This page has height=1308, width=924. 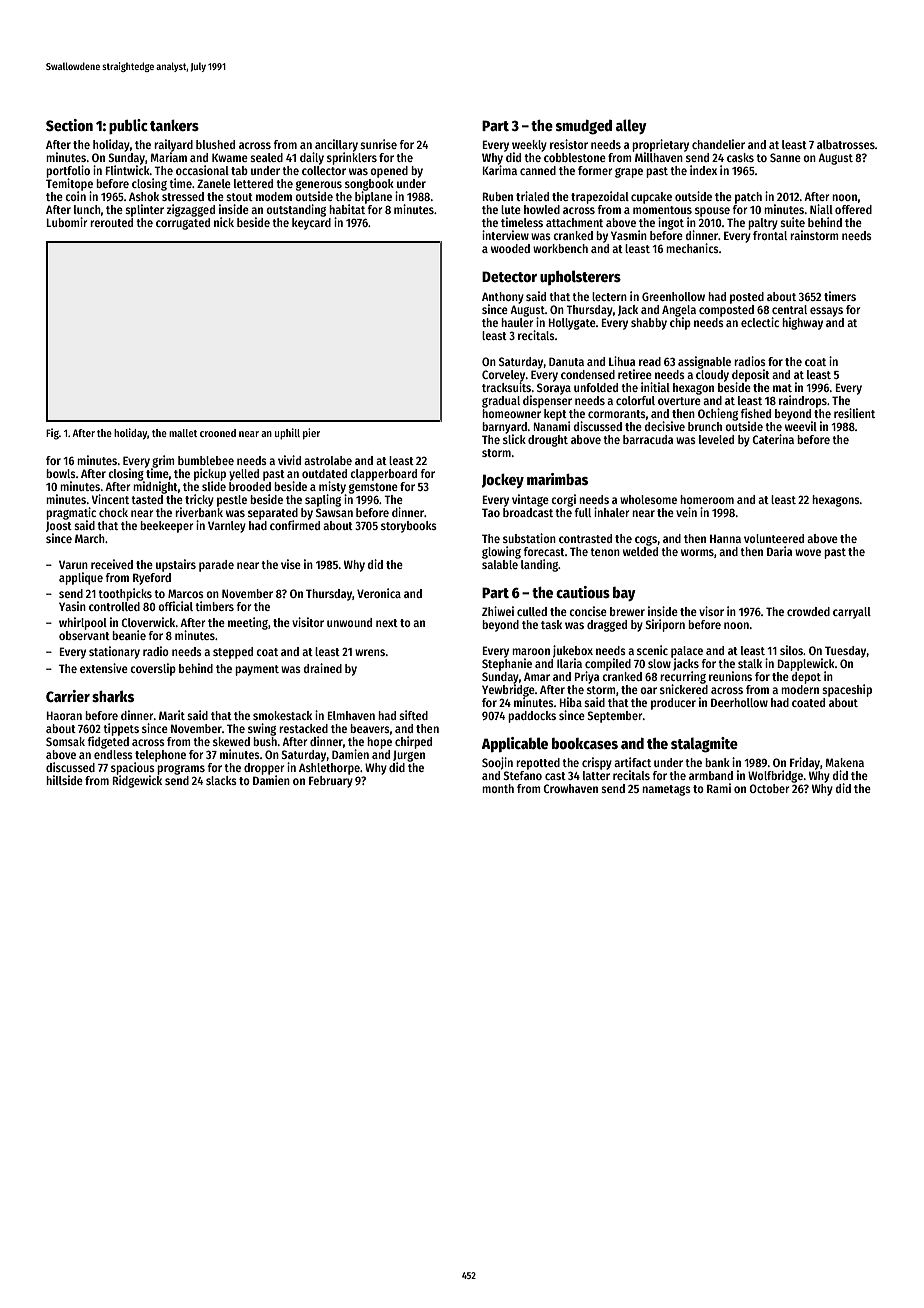 I want to click on applique, so click(x=81, y=578).
